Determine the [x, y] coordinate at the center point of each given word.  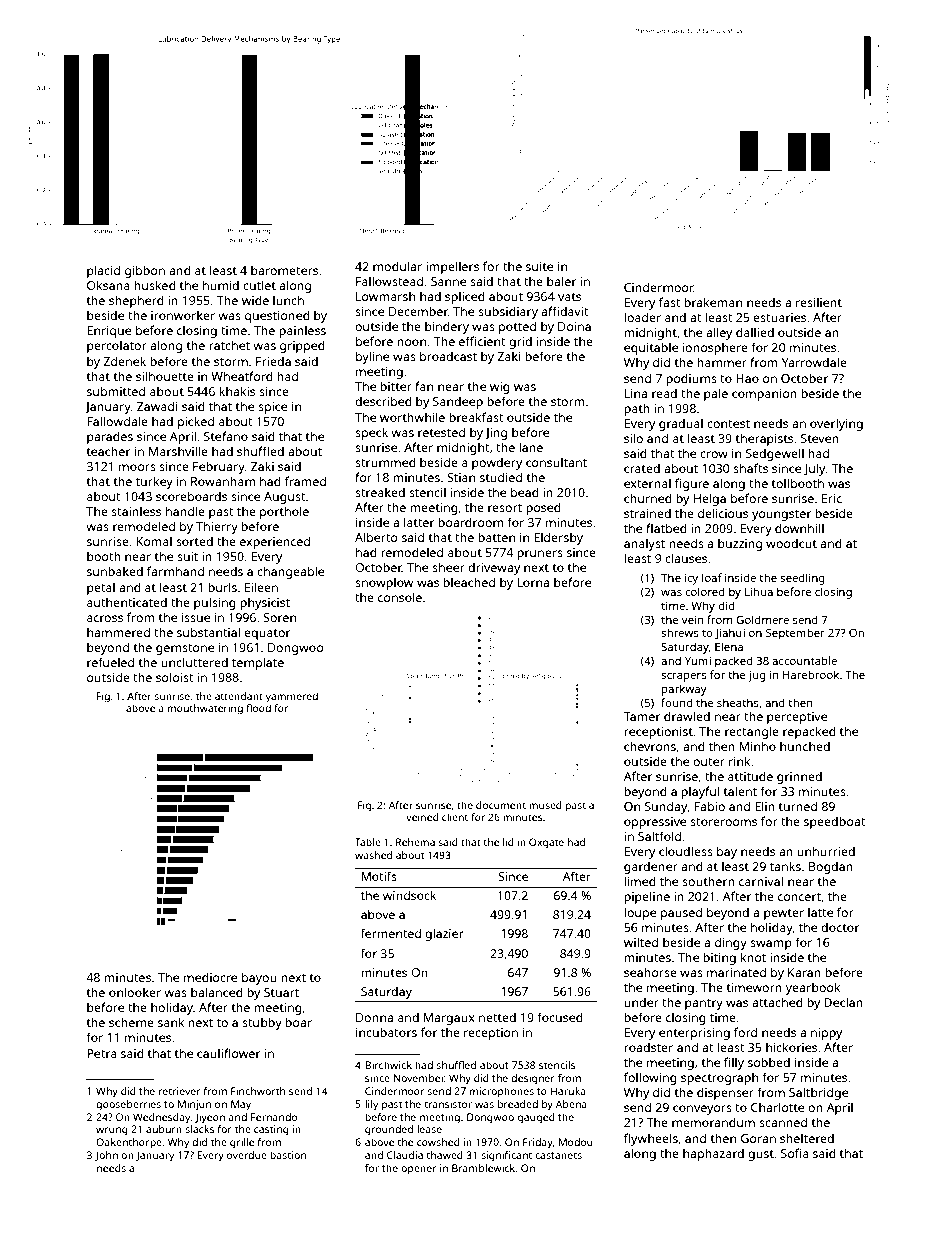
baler [561, 281]
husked [155, 285]
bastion [288, 1155]
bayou [259, 978]
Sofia [795, 1153]
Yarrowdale [814, 362]
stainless [136, 511]
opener [419, 1170]
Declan [843, 1002]
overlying [836, 424]
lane [531, 447]
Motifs [379, 876]
